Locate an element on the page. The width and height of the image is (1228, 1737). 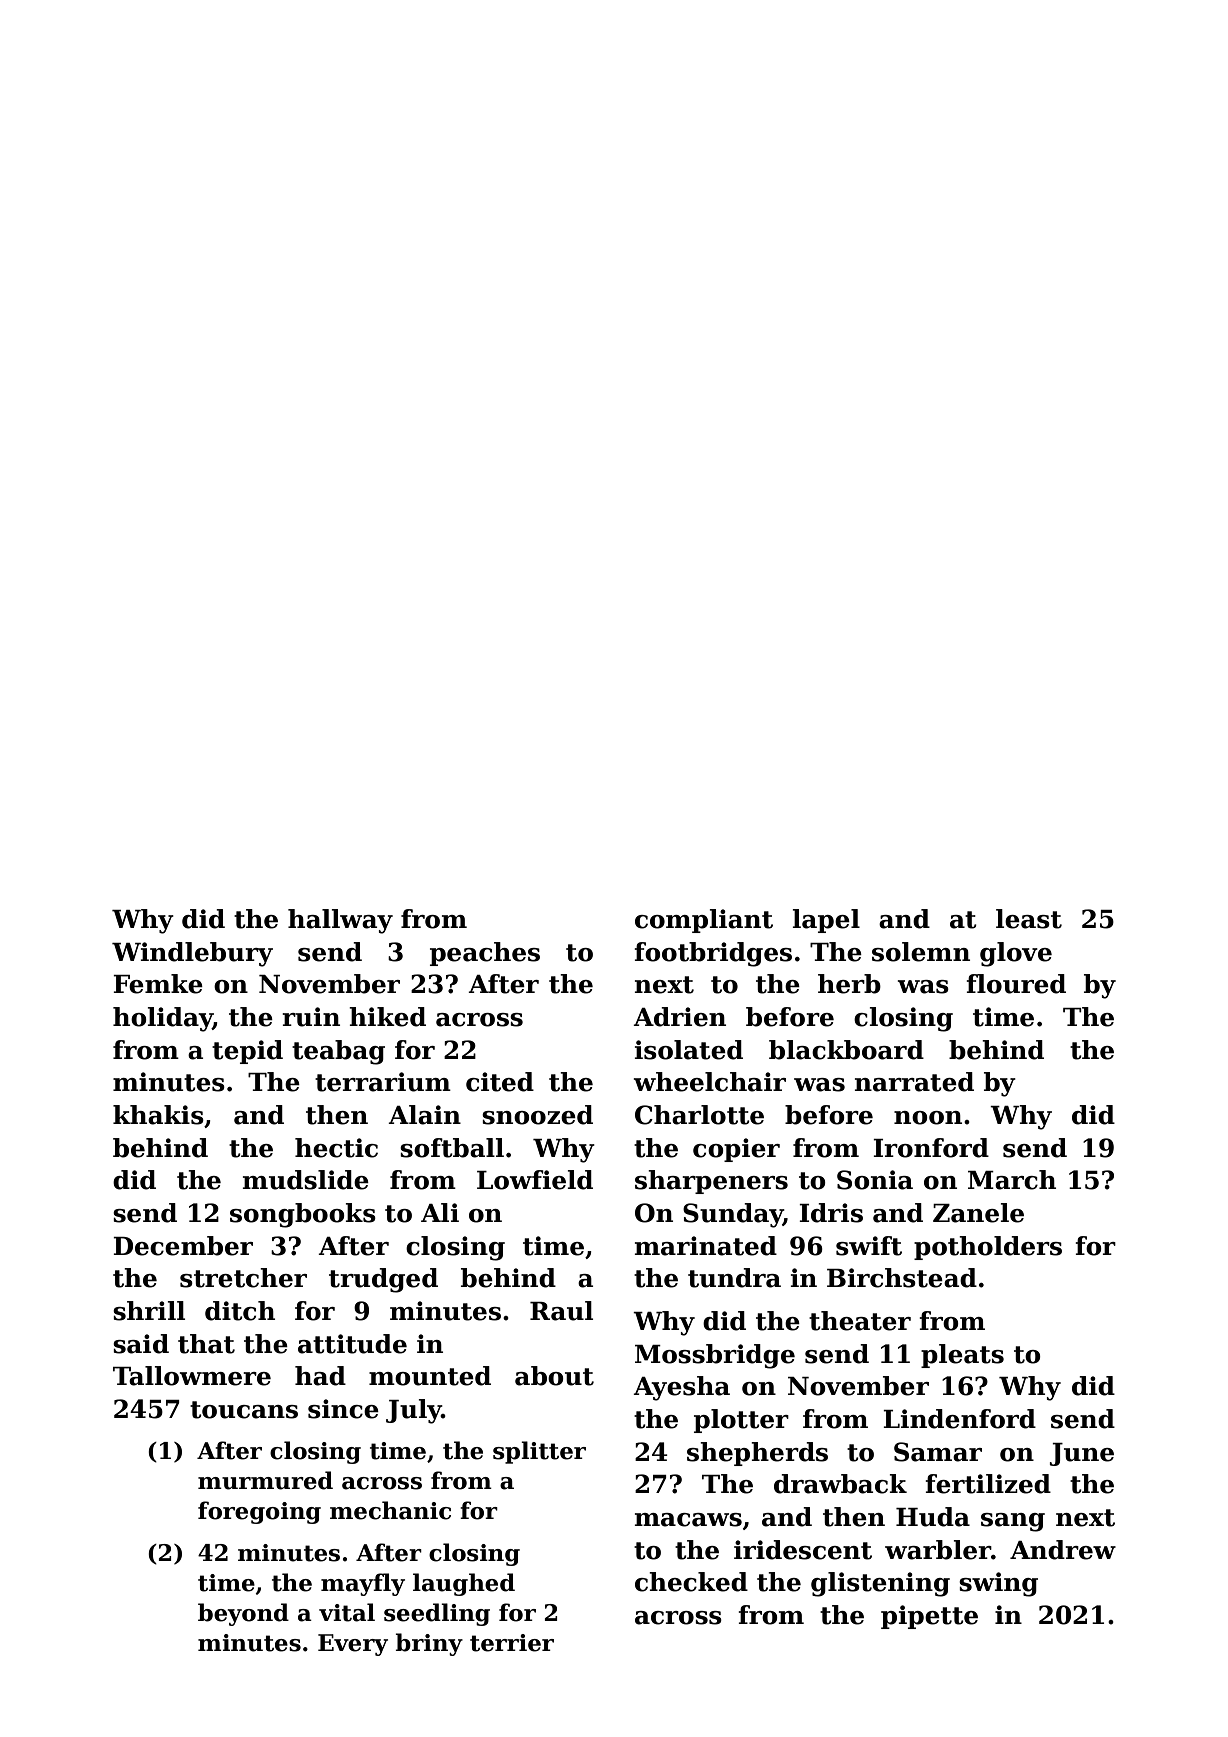
marinated is located at coordinates (706, 1246).
